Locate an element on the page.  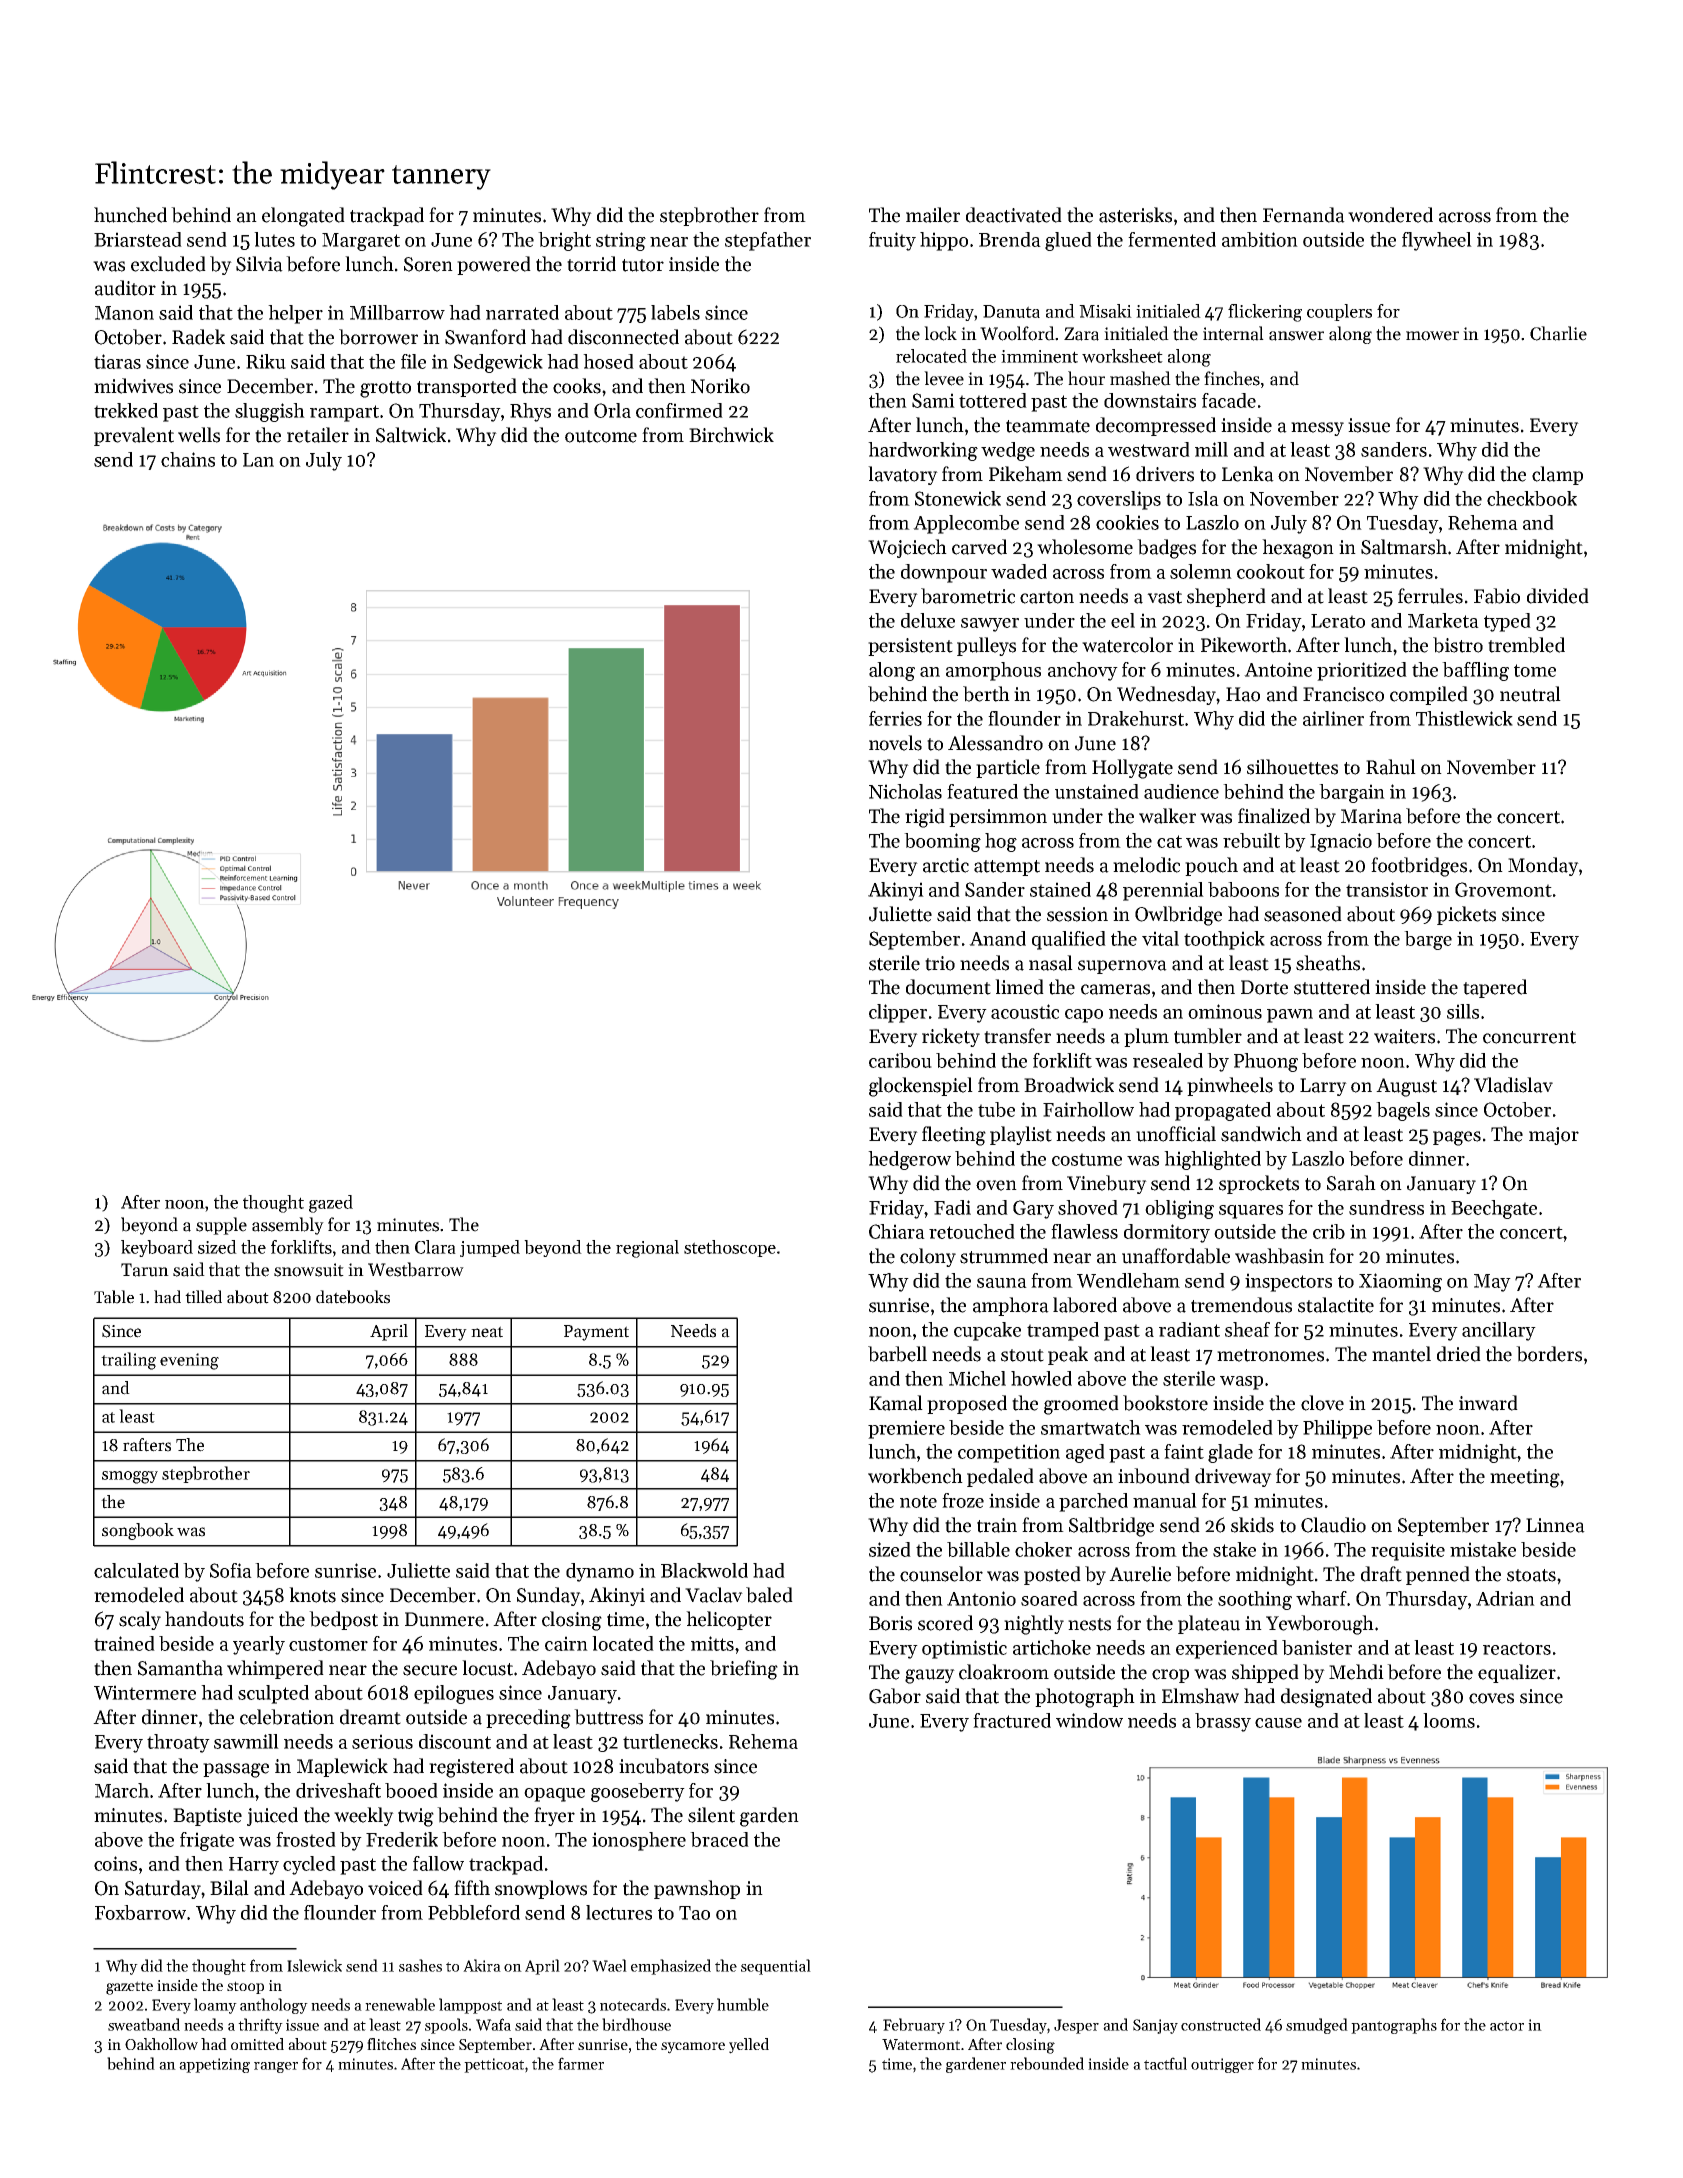
throaty is located at coordinates (178, 1743).
